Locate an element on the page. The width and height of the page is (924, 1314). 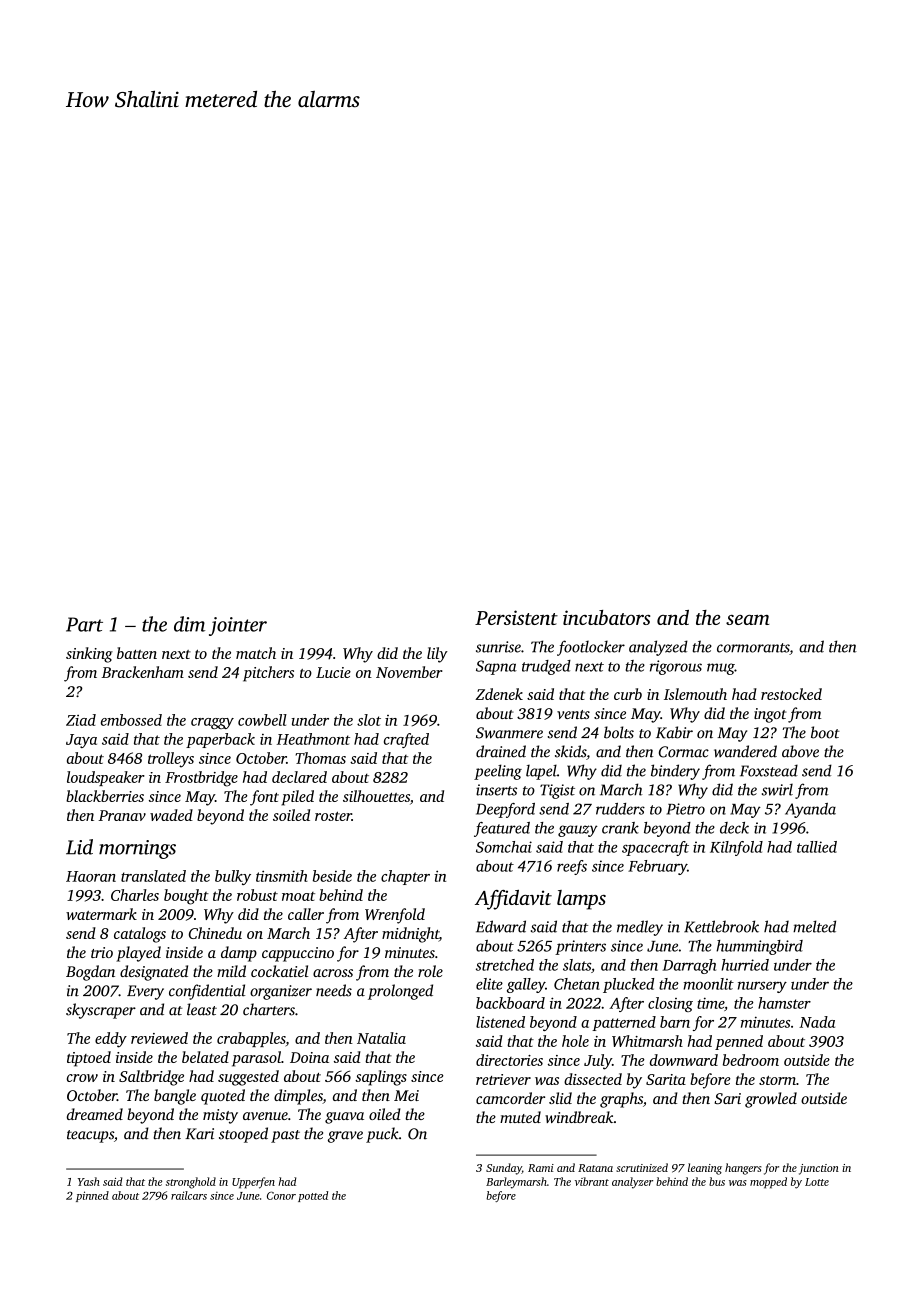
growled is located at coordinates (771, 1100).
